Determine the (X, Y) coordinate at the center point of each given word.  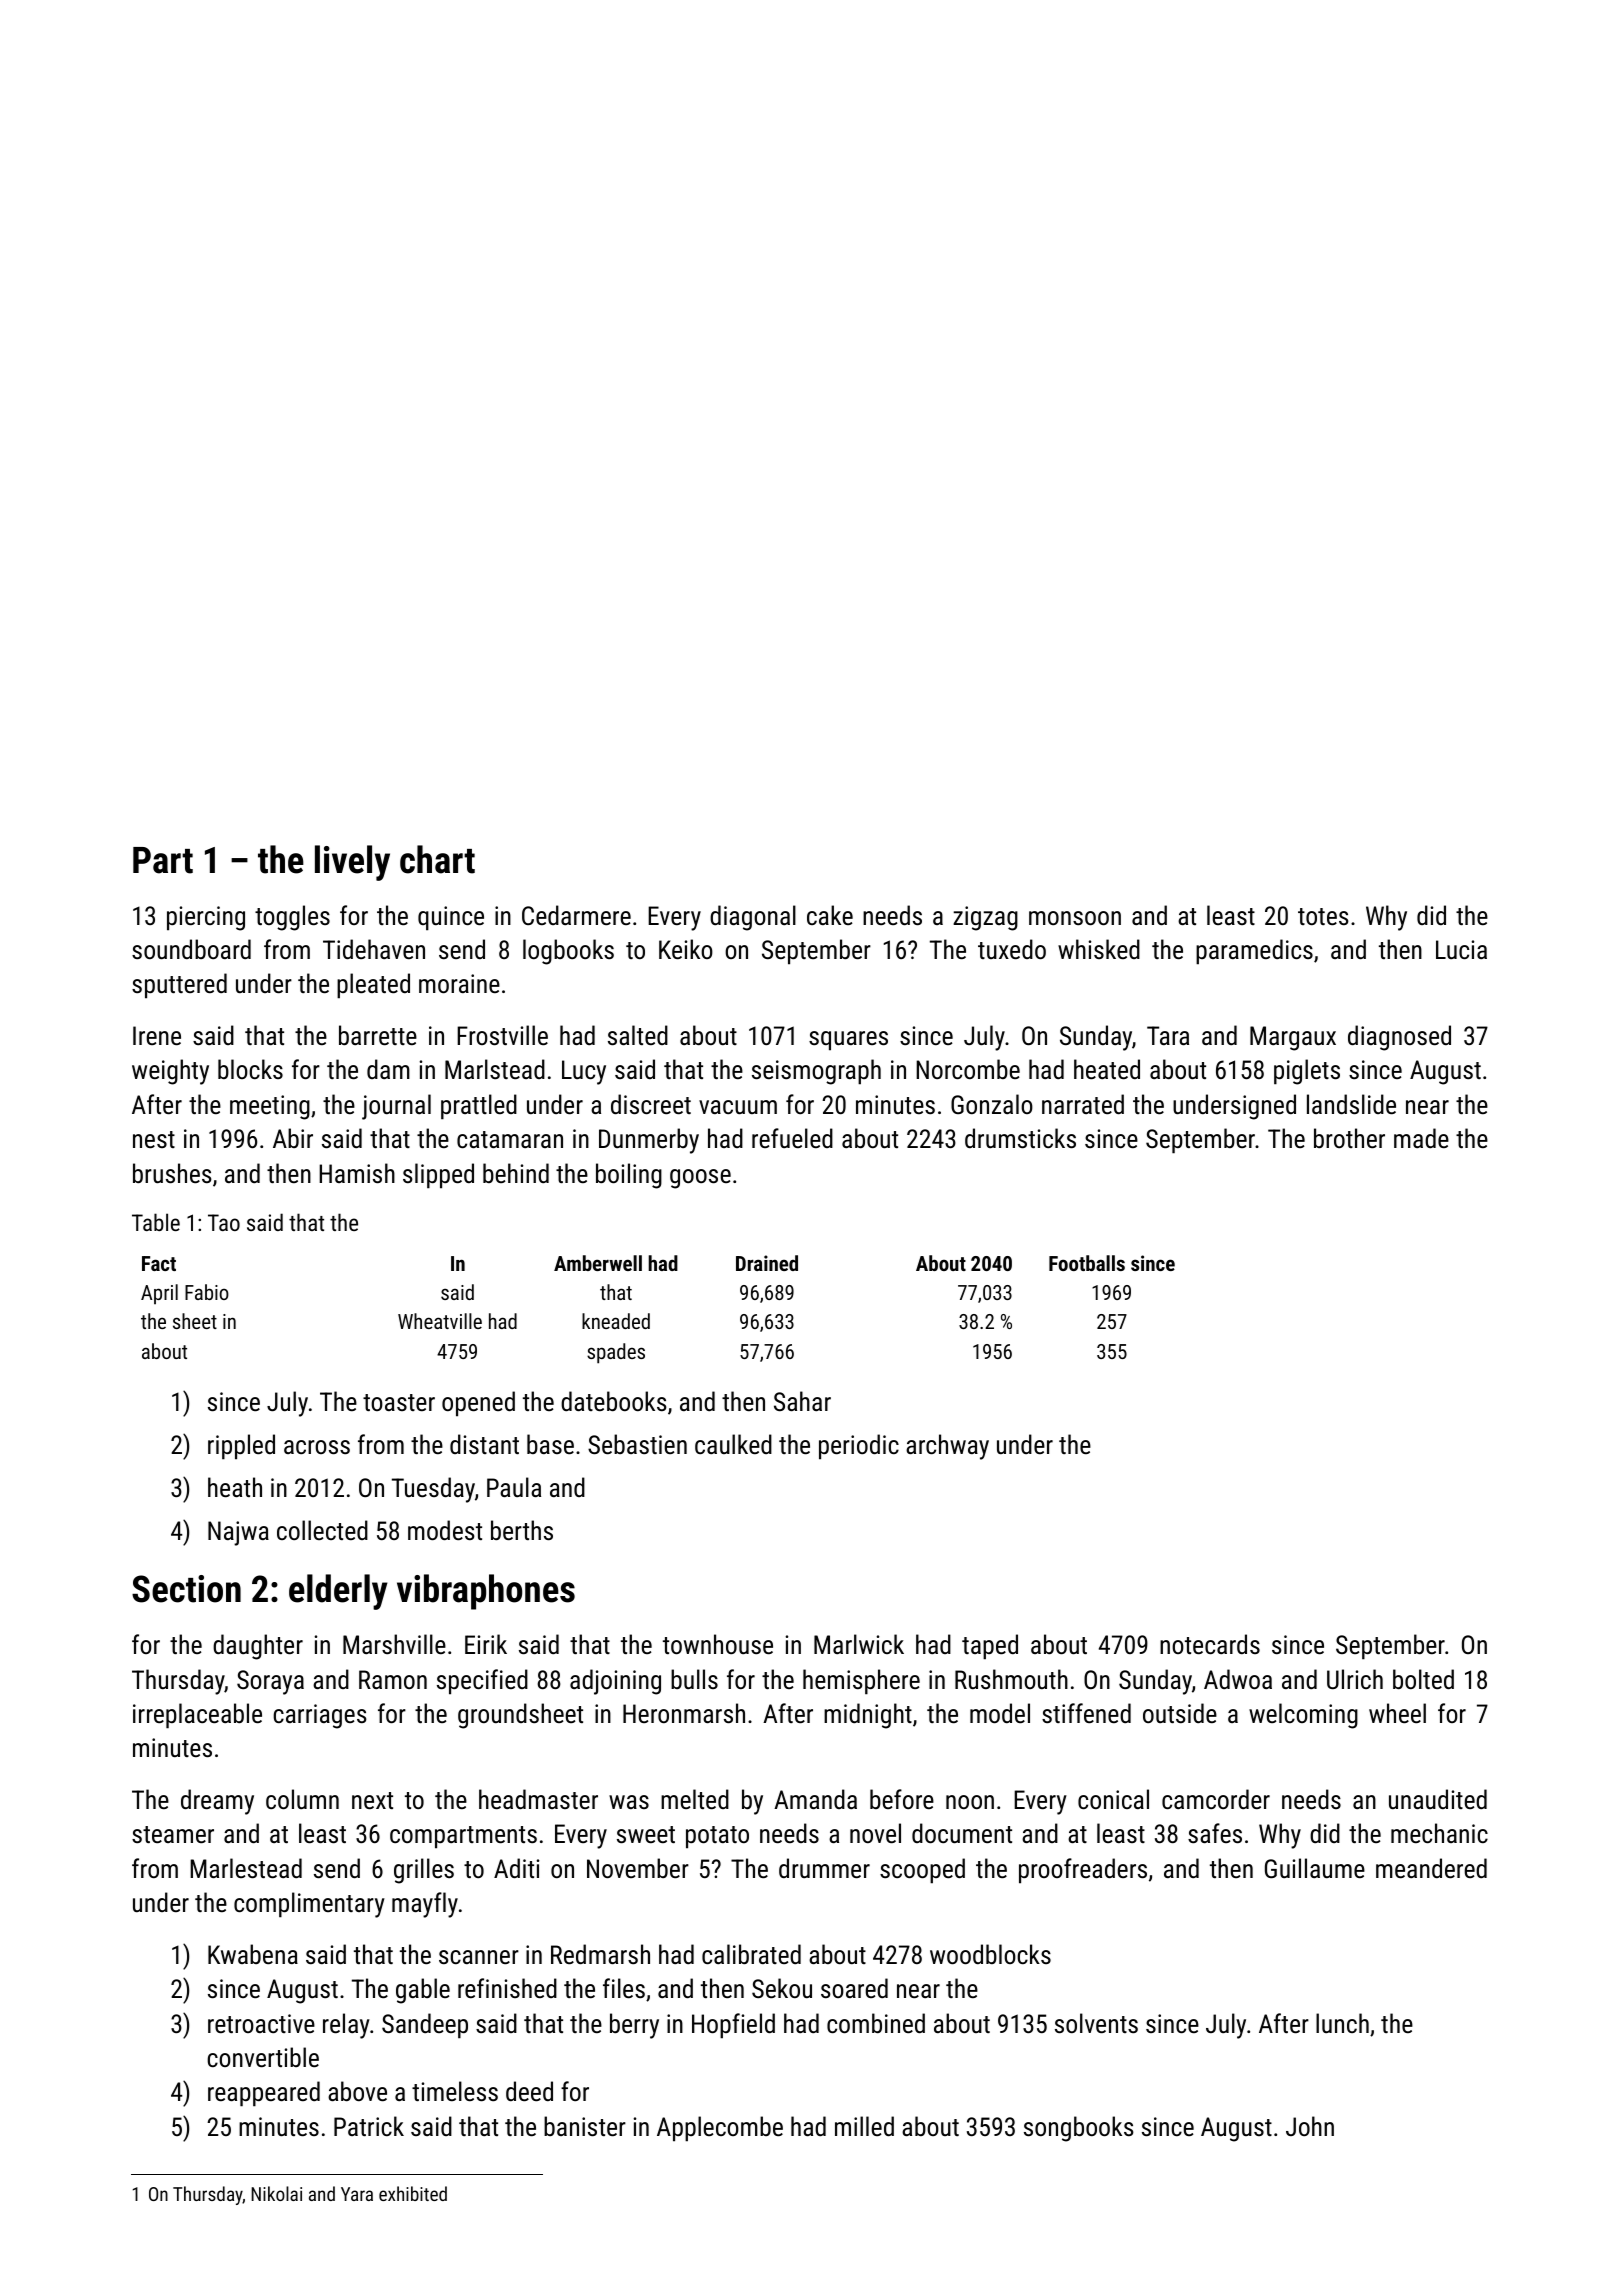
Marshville (394, 1644)
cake (830, 915)
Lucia (1461, 949)
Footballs (1087, 1263)
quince (451, 918)
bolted (1423, 1679)
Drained (767, 1263)
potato (717, 1837)
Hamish (357, 1173)
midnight (868, 1716)
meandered (1431, 1868)
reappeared (264, 2094)
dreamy (217, 1802)
